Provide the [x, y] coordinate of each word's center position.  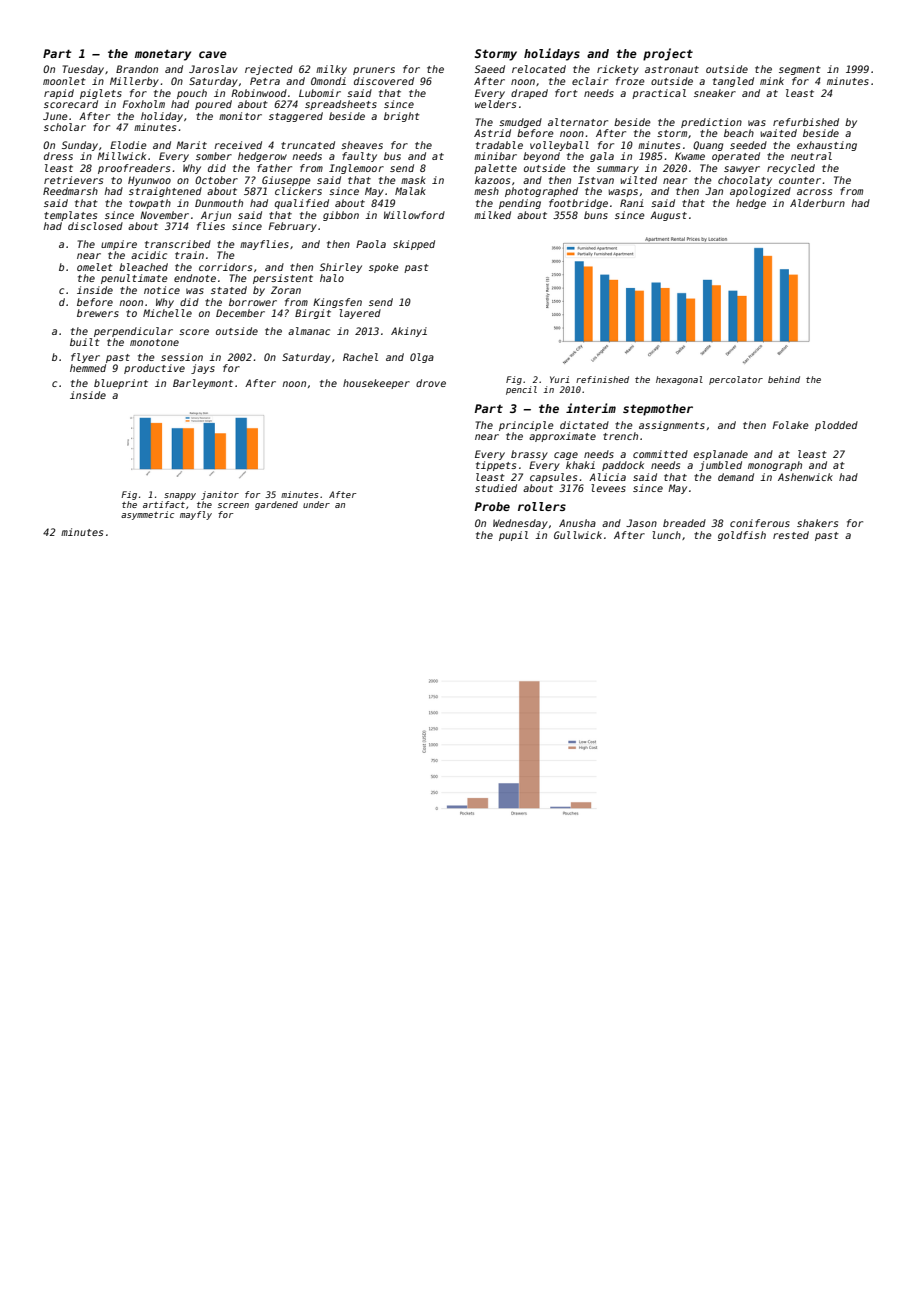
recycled [791, 169]
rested [791, 535]
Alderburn [817, 203]
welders [495, 104]
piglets [101, 94]
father [274, 168]
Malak [410, 191]
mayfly [196, 515]
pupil [513, 536]
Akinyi [409, 332]
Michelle [167, 313]
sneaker [715, 93]
